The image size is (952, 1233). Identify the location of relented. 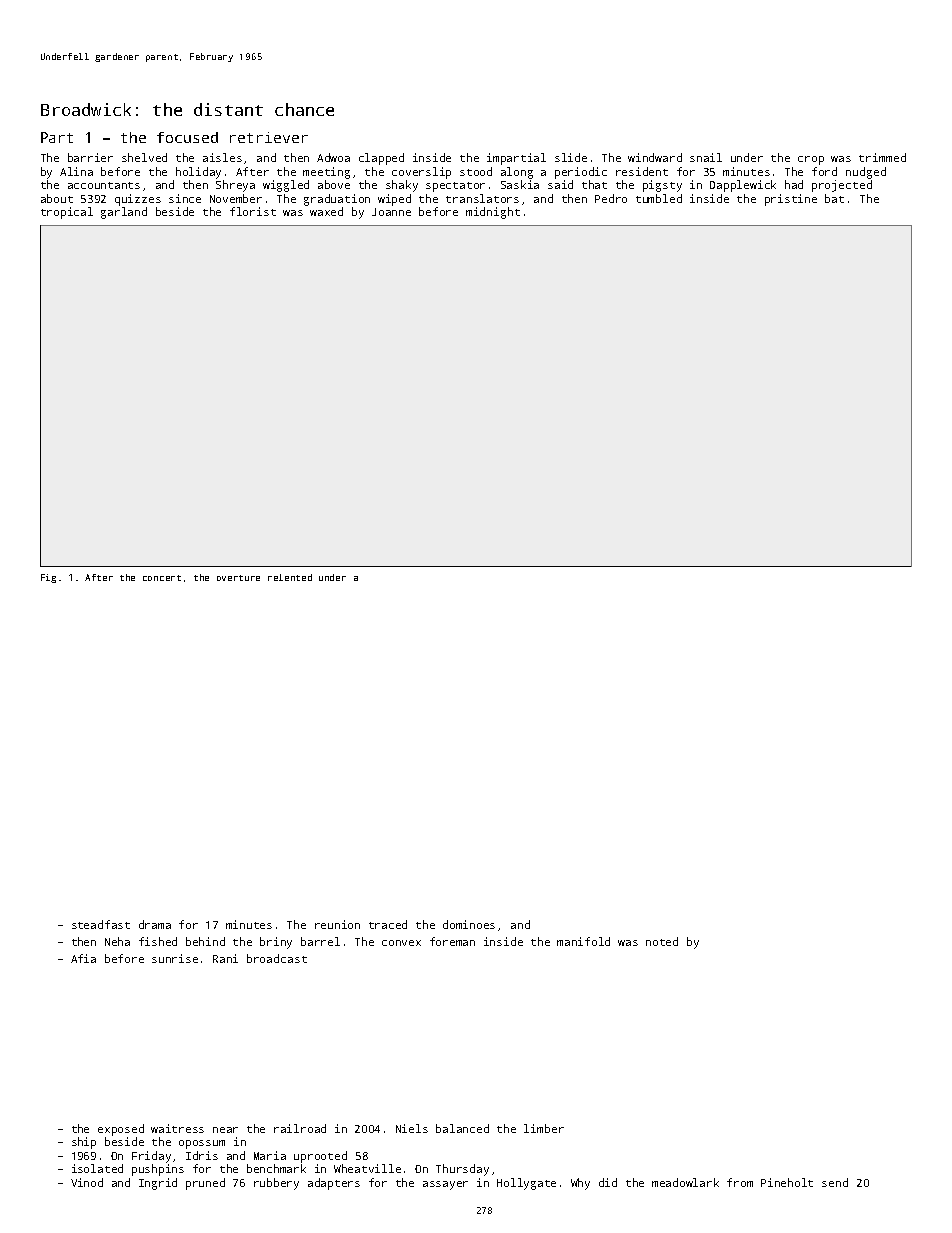
(290, 577).
